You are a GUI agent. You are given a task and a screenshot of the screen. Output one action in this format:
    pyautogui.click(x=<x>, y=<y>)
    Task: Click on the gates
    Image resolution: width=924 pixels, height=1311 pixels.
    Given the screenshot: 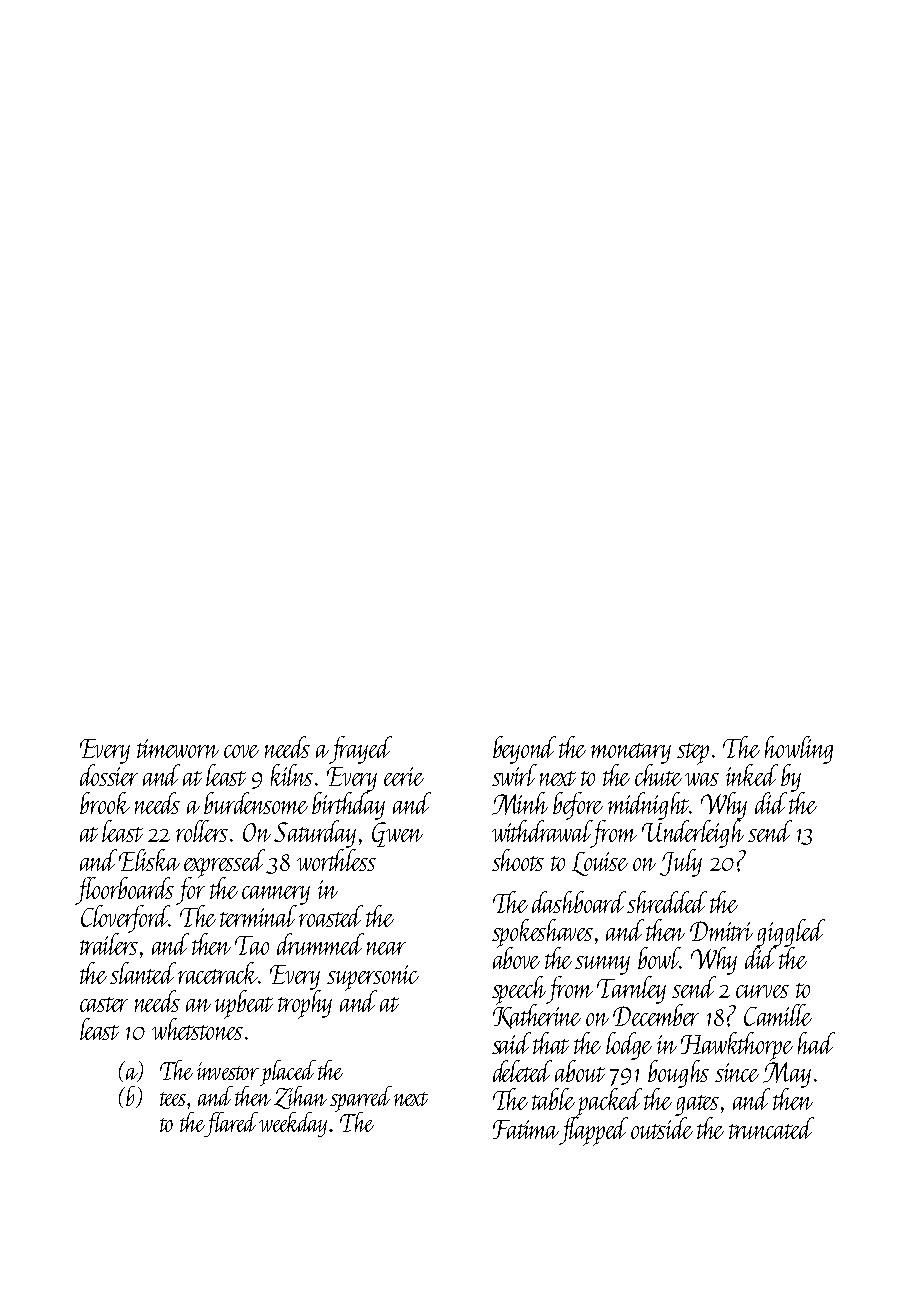 What is the action you would take?
    pyautogui.click(x=697, y=1105)
